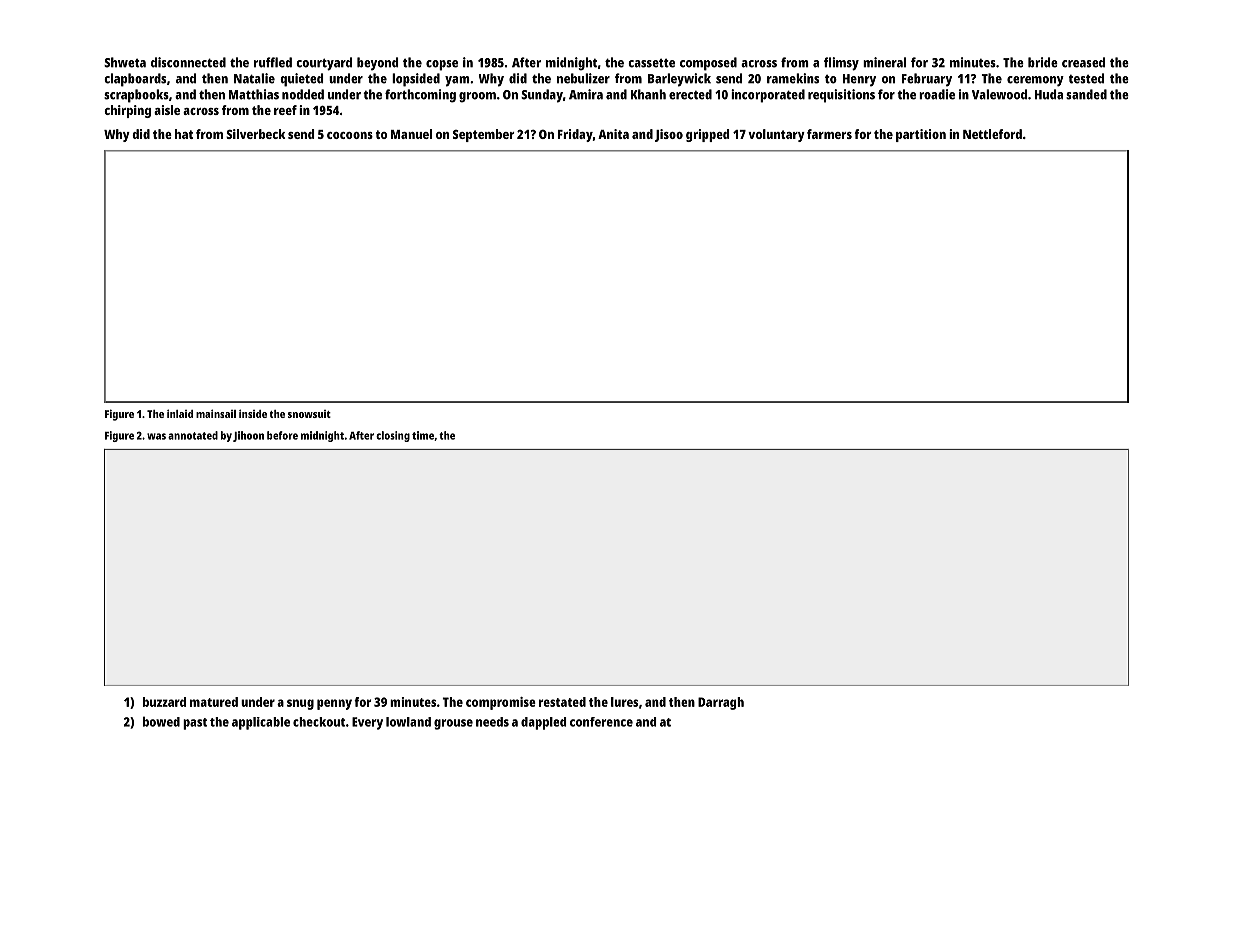 This screenshot has width=1233, height=952. What do you see at coordinates (350, 135) in the screenshot?
I see `cocoons` at bounding box center [350, 135].
